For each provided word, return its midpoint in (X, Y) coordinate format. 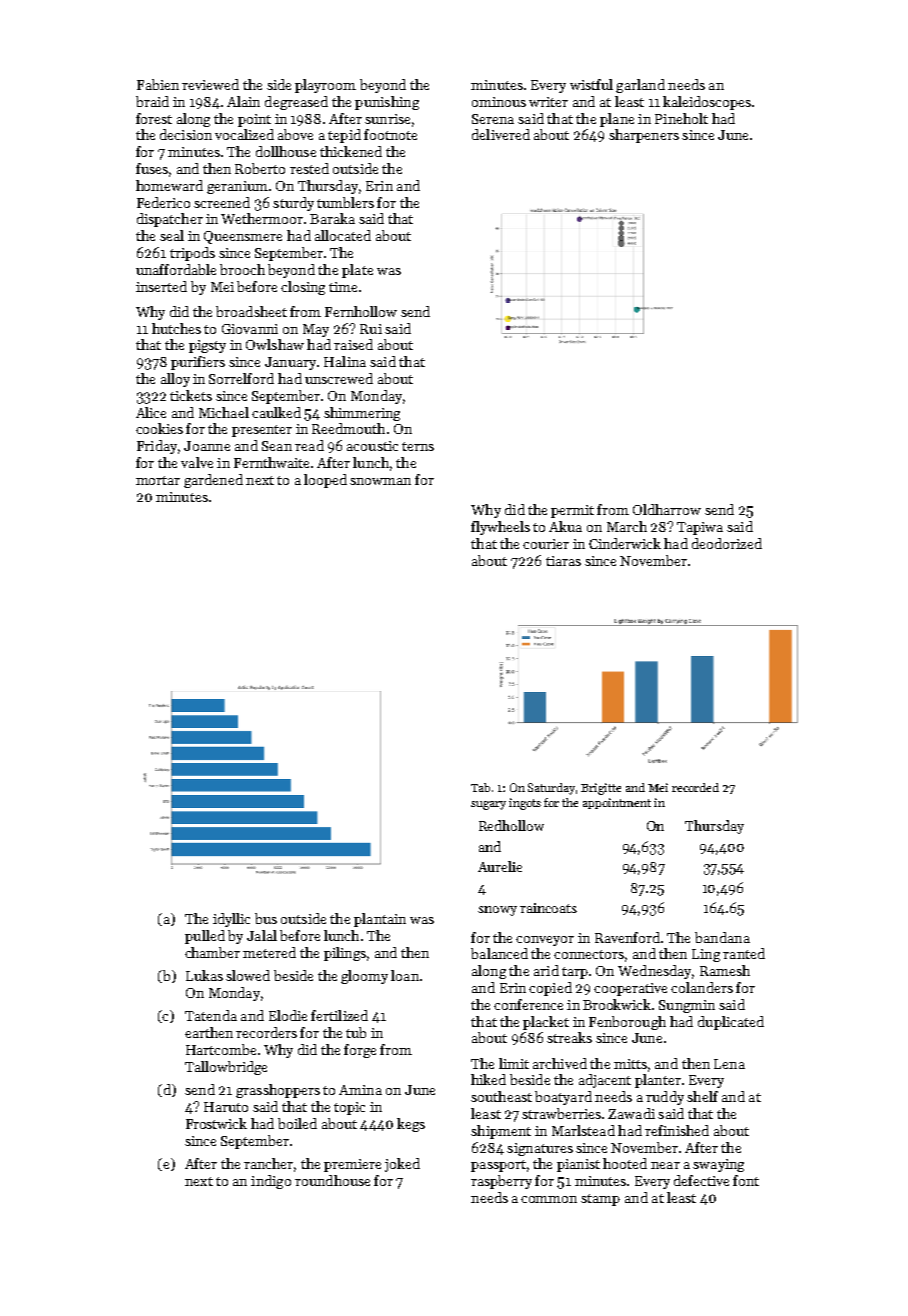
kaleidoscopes (707, 103)
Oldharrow (667, 509)
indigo (271, 1182)
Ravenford (627, 937)
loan (405, 975)
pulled (205, 937)
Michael (224, 412)
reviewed (210, 84)
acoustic (372, 446)
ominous (499, 102)
